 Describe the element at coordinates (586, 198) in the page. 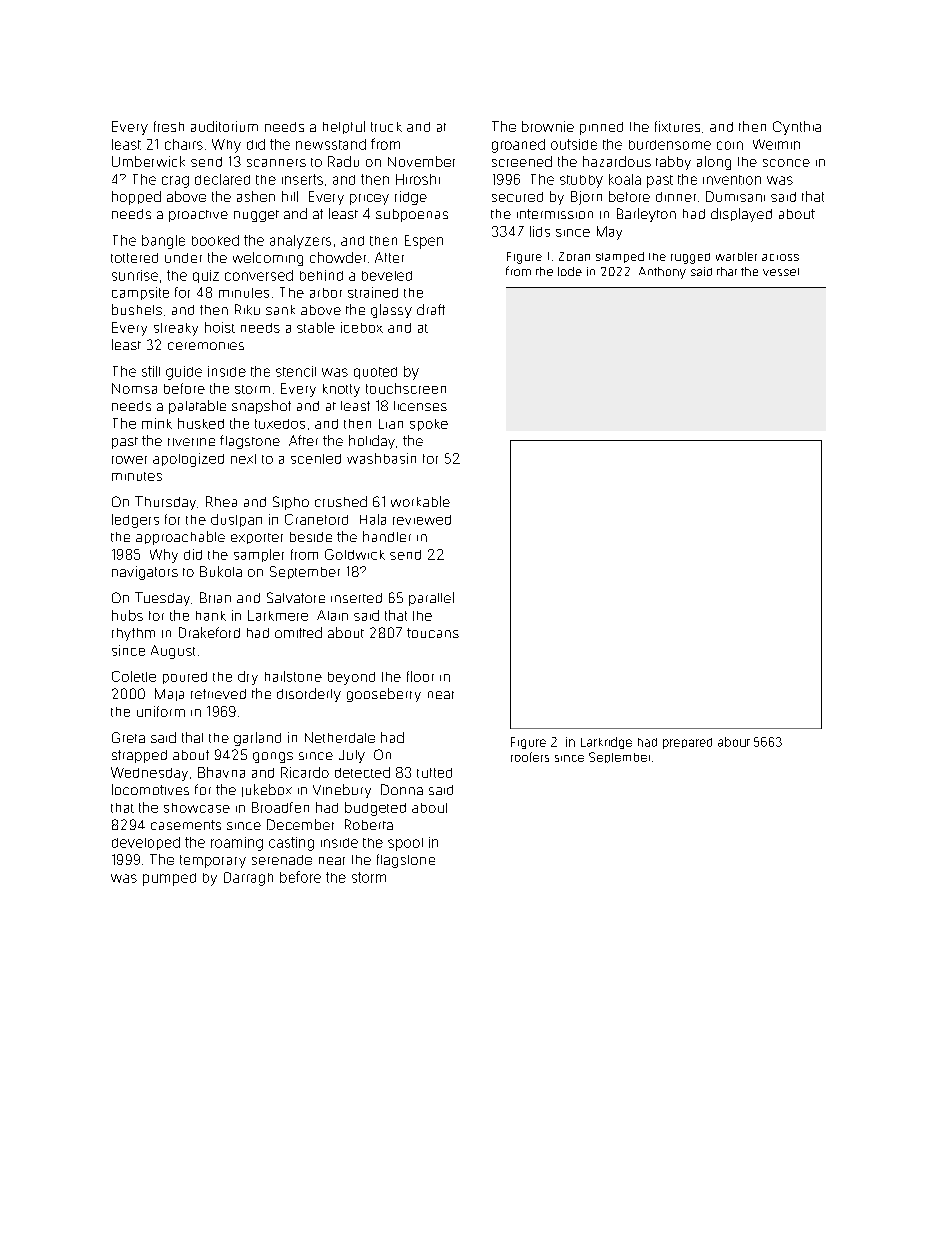

I see `Bjorn` at that location.
